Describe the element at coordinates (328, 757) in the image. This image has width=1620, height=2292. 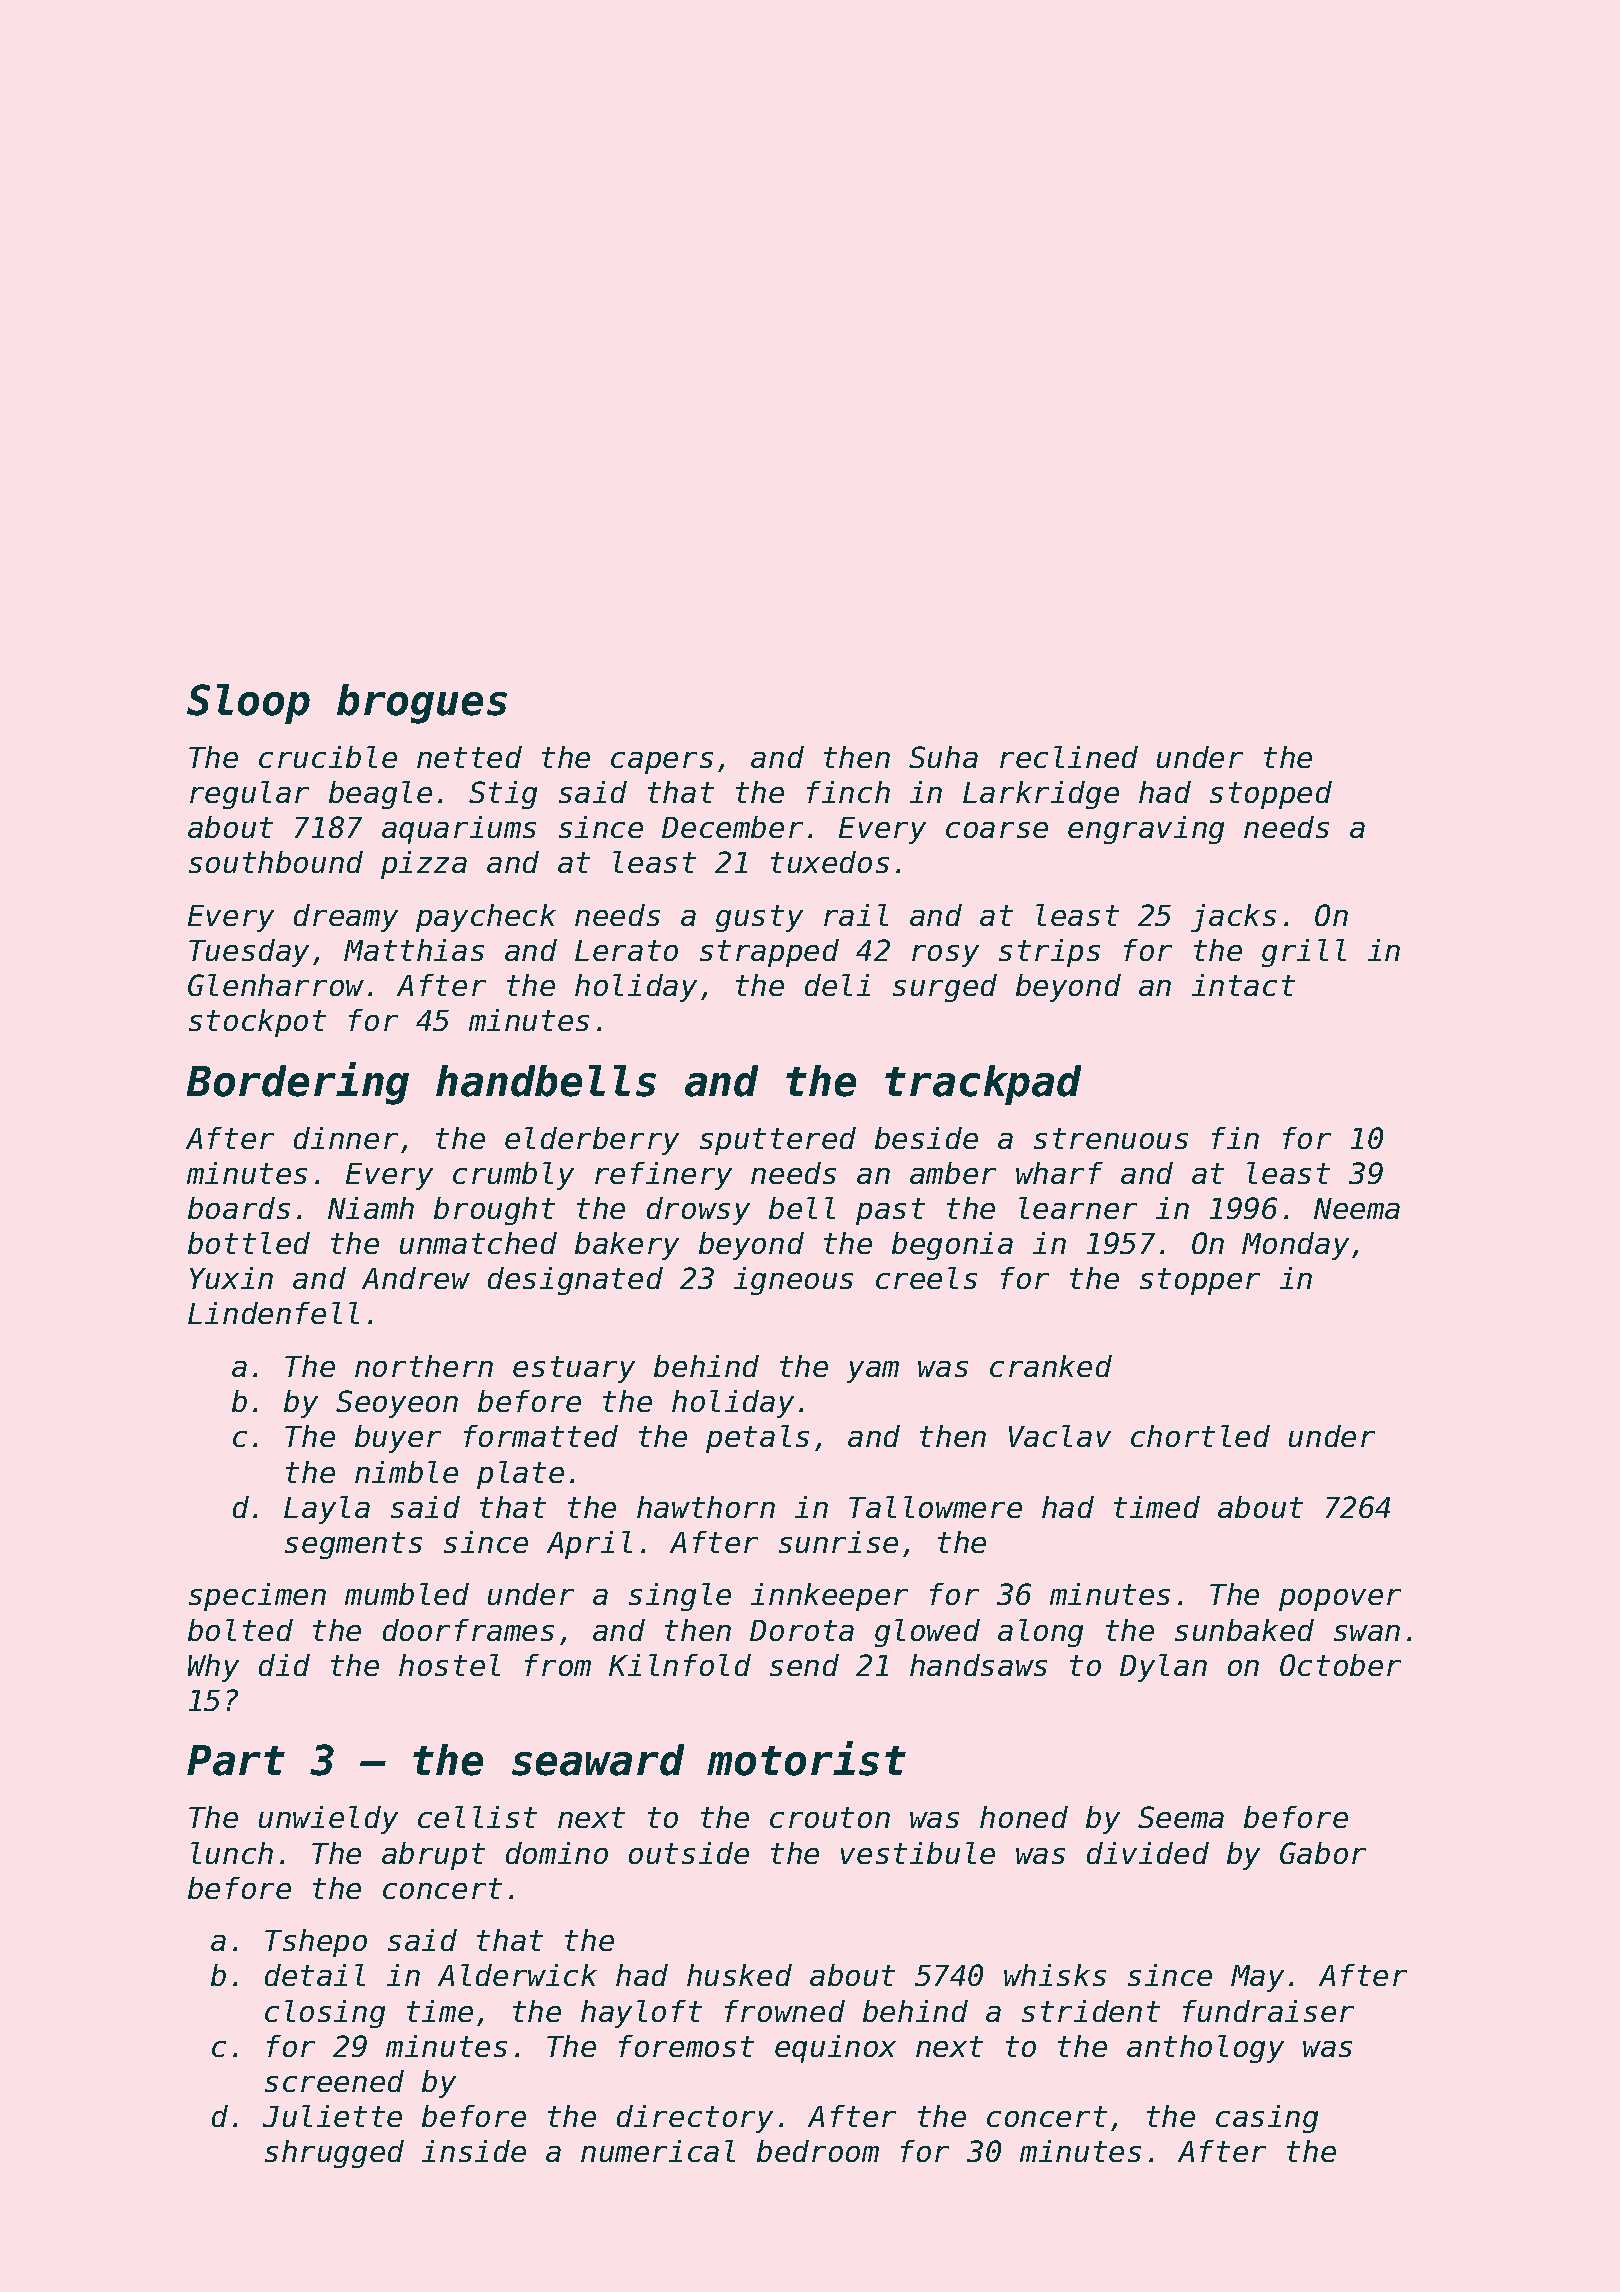
I see `crucible` at that location.
